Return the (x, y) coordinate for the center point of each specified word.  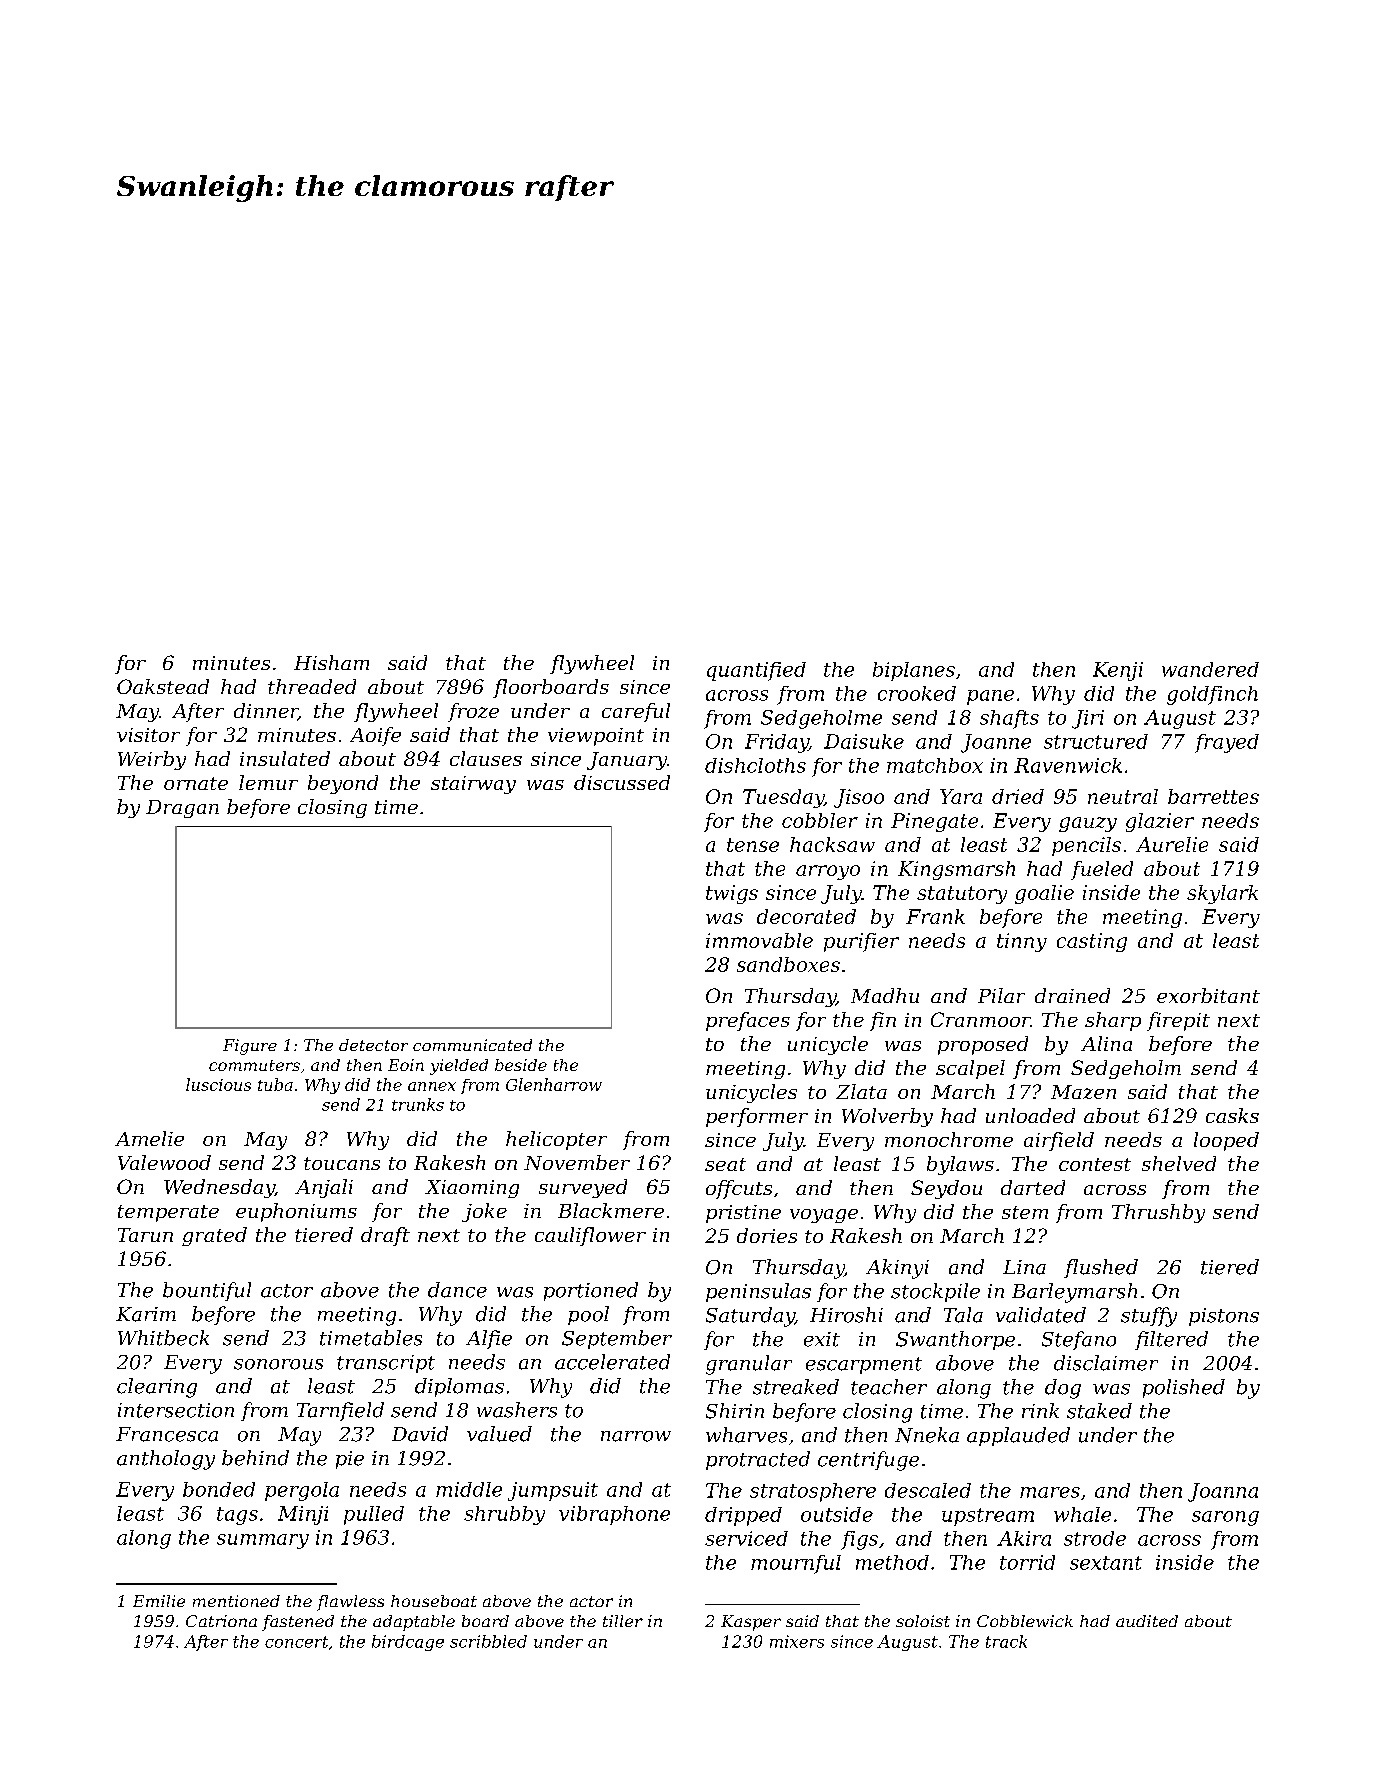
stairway (473, 785)
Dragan (182, 809)
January (627, 761)
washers (517, 1410)
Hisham (331, 662)
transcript (386, 1364)
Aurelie (1172, 844)
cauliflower (590, 1236)
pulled (374, 1515)
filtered (1171, 1340)
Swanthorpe (955, 1340)
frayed (1227, 743)
